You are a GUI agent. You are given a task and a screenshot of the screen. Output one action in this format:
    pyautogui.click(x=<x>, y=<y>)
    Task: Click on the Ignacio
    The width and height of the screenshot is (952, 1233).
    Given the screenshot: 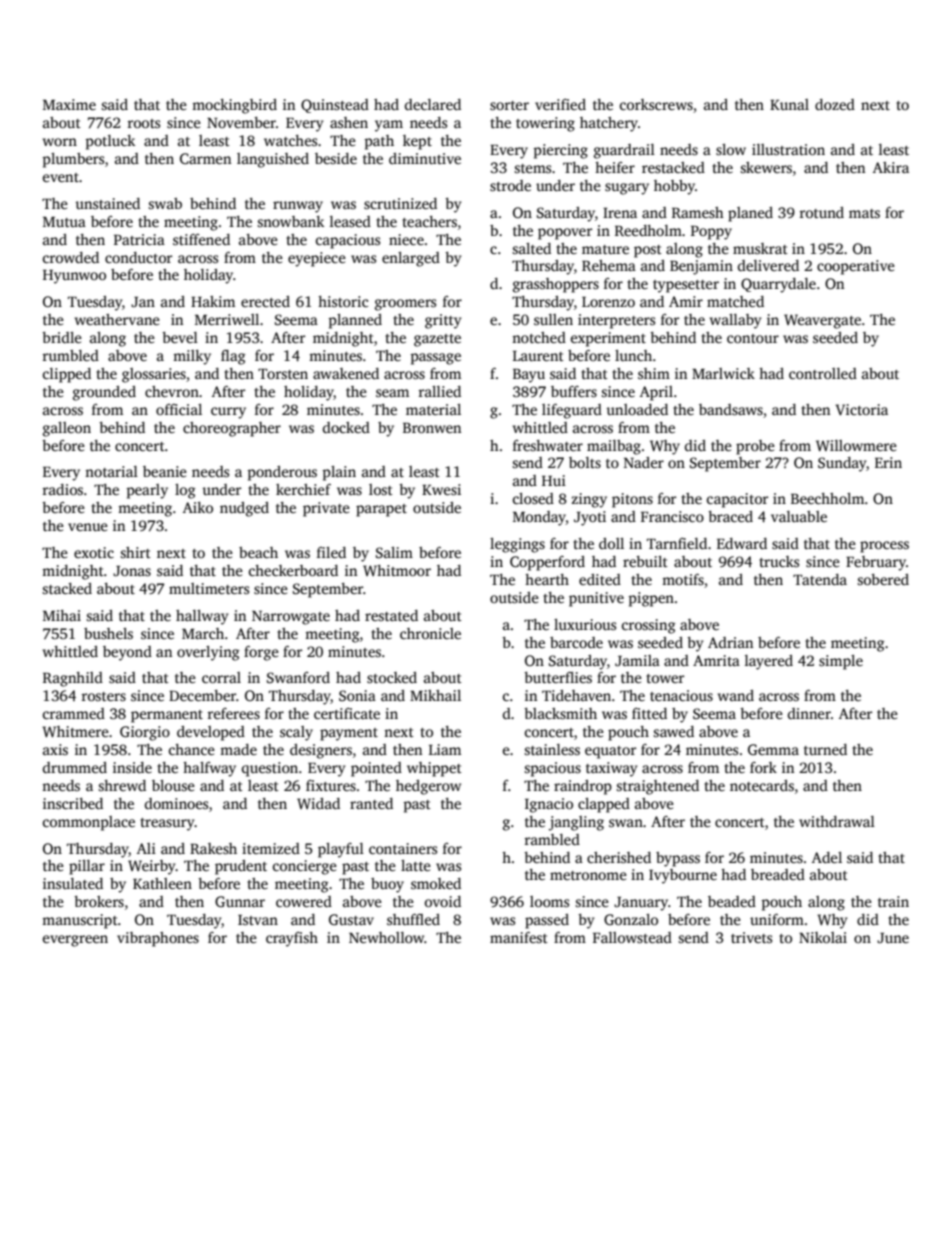 What is the action you would take?
    pyautogui.click(x=549, y=805)
